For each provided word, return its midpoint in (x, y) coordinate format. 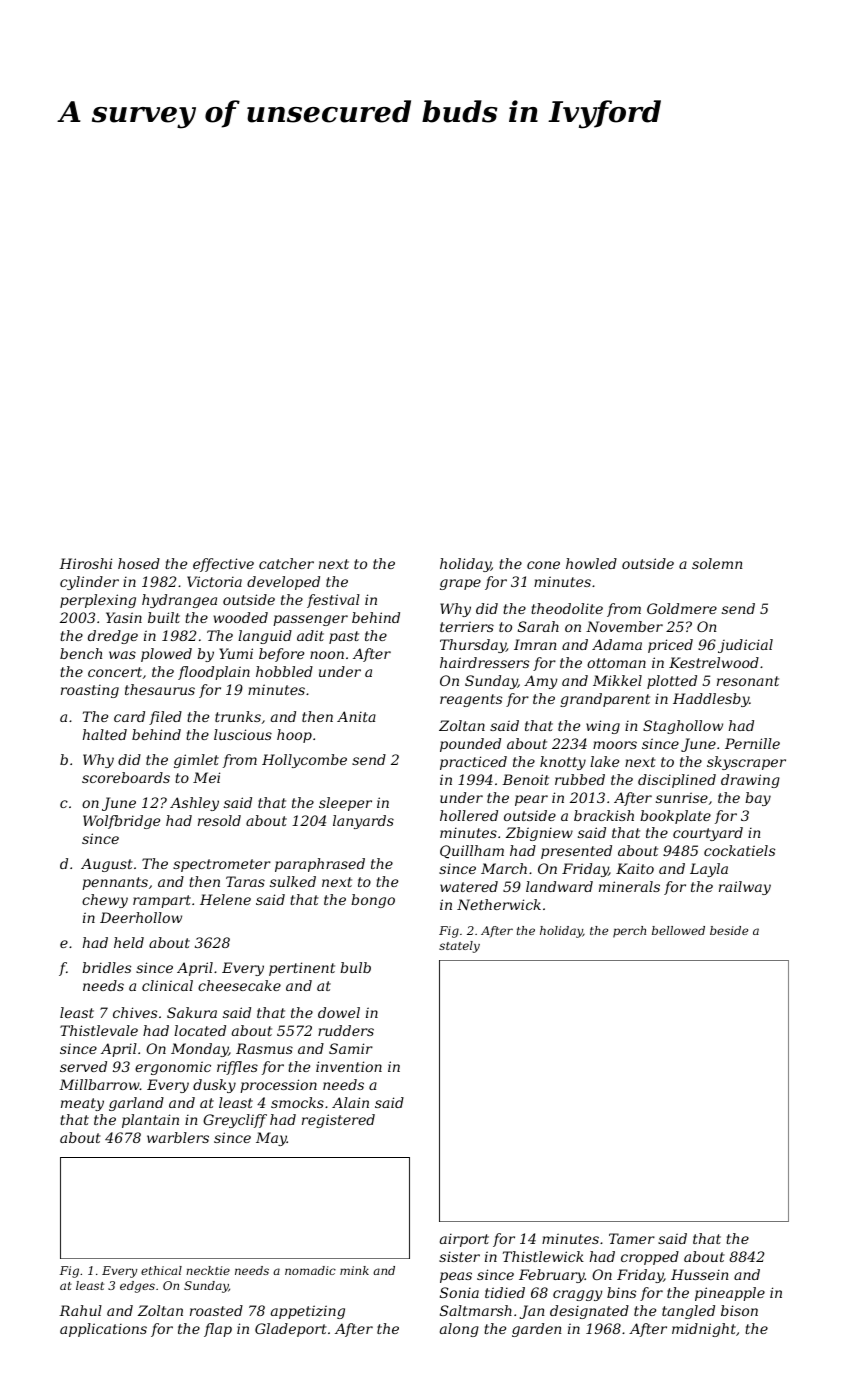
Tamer (632, 1238)
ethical (161, 1270)
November (624, 626)
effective (223, 565)
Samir (351, 1048)
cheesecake (239, 985)
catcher (286, 563)
